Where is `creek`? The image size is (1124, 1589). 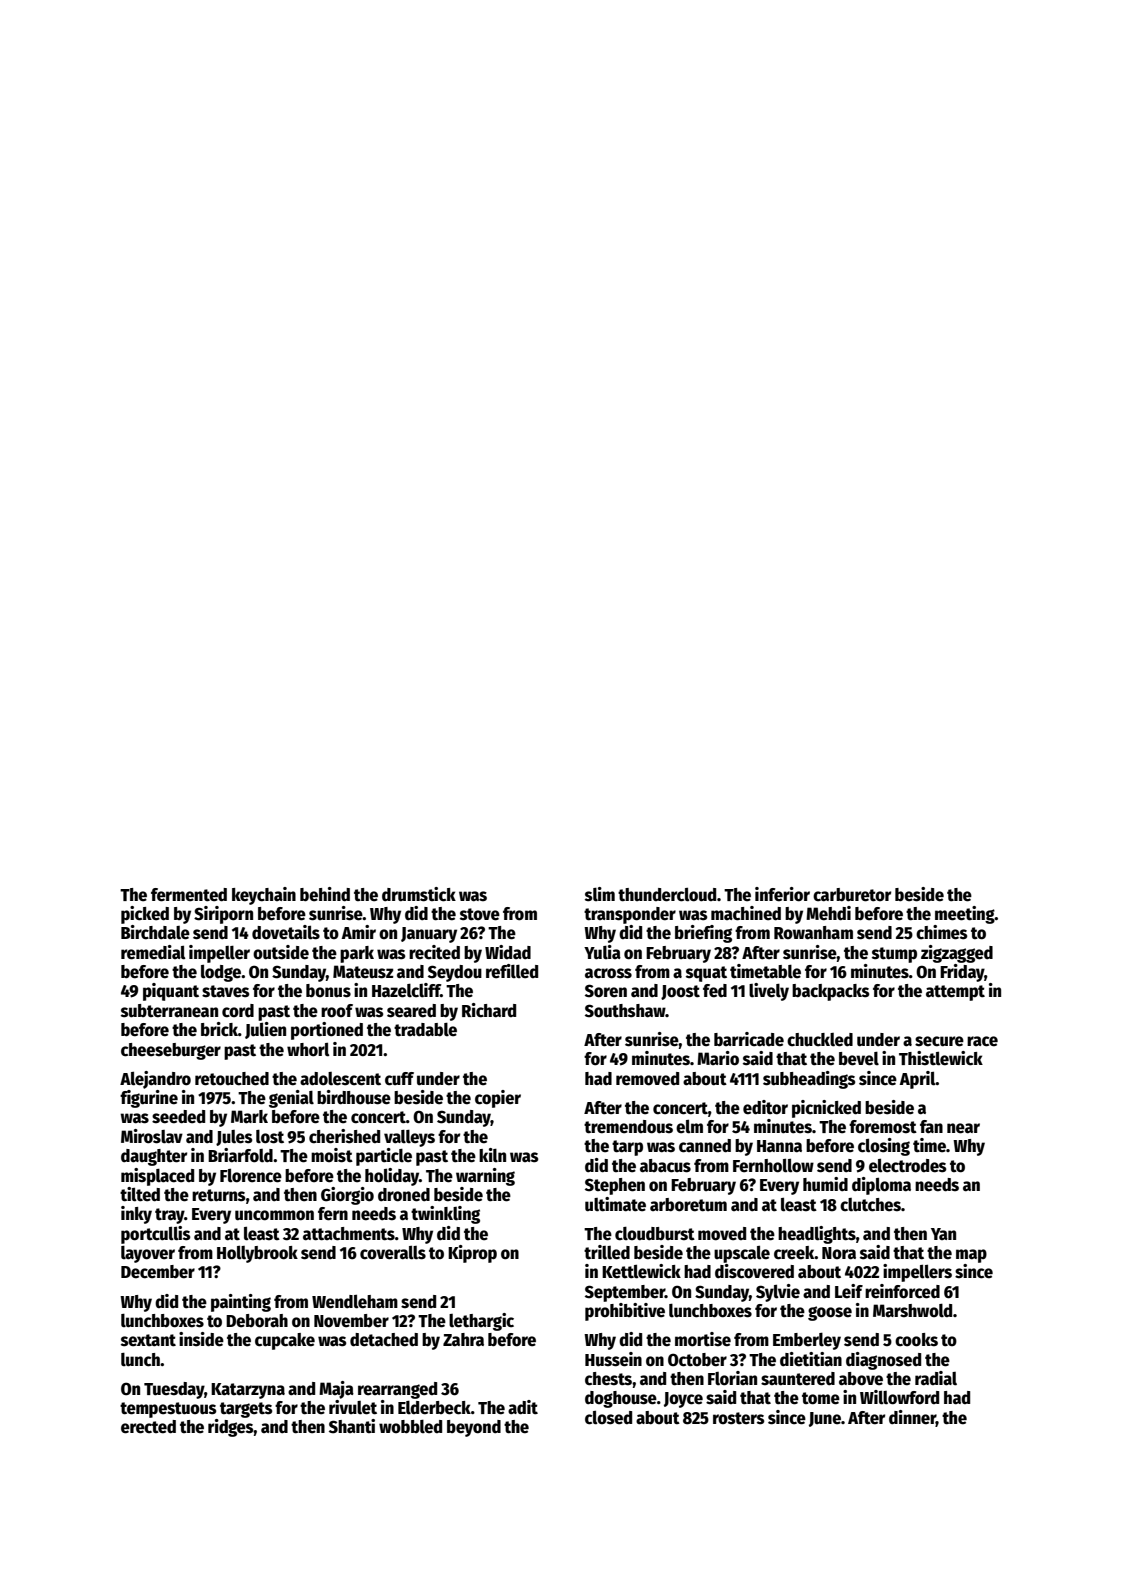 creek is located at coordinates (794, 1253).
